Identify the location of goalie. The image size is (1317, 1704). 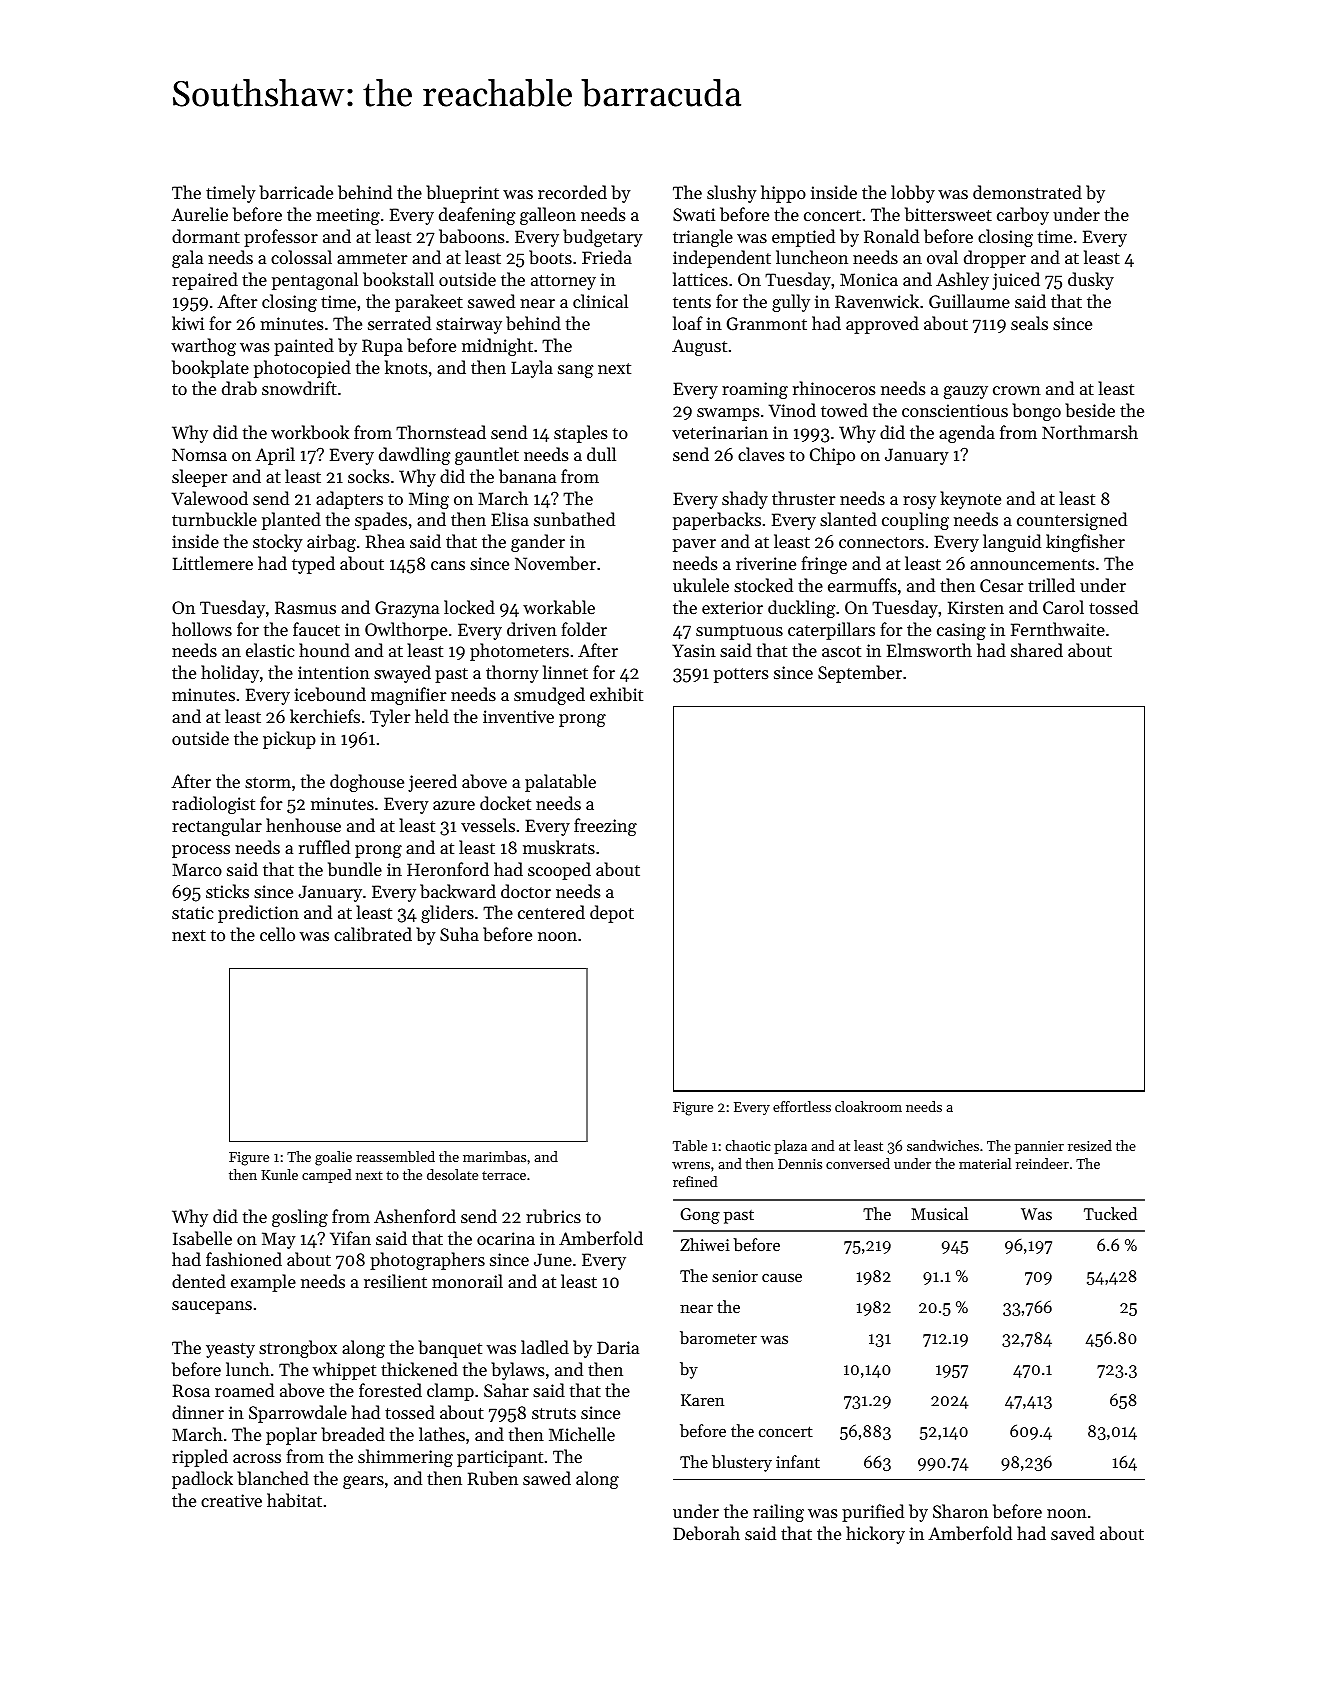
(333, 1158).
